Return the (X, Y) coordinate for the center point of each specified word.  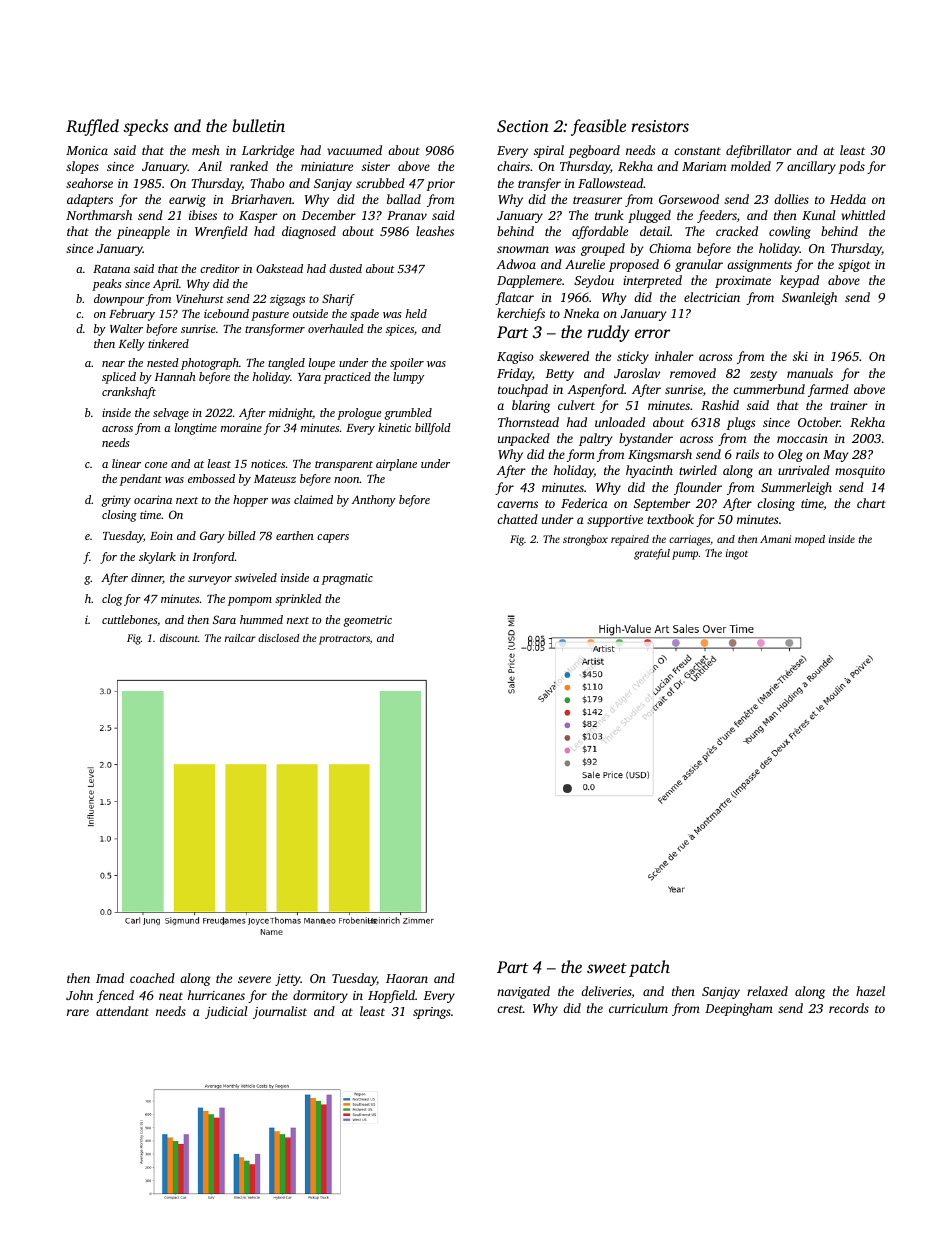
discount (179, 638)
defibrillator (759, 151)
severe (254, 979)
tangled (286, 364)
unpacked (524, 439)
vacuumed (354, 150)
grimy (116, 501)
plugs (740, 423)
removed (693, 373)
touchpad (523, 390)
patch (649, 968)
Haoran (407, 978)
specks (145, 127)
